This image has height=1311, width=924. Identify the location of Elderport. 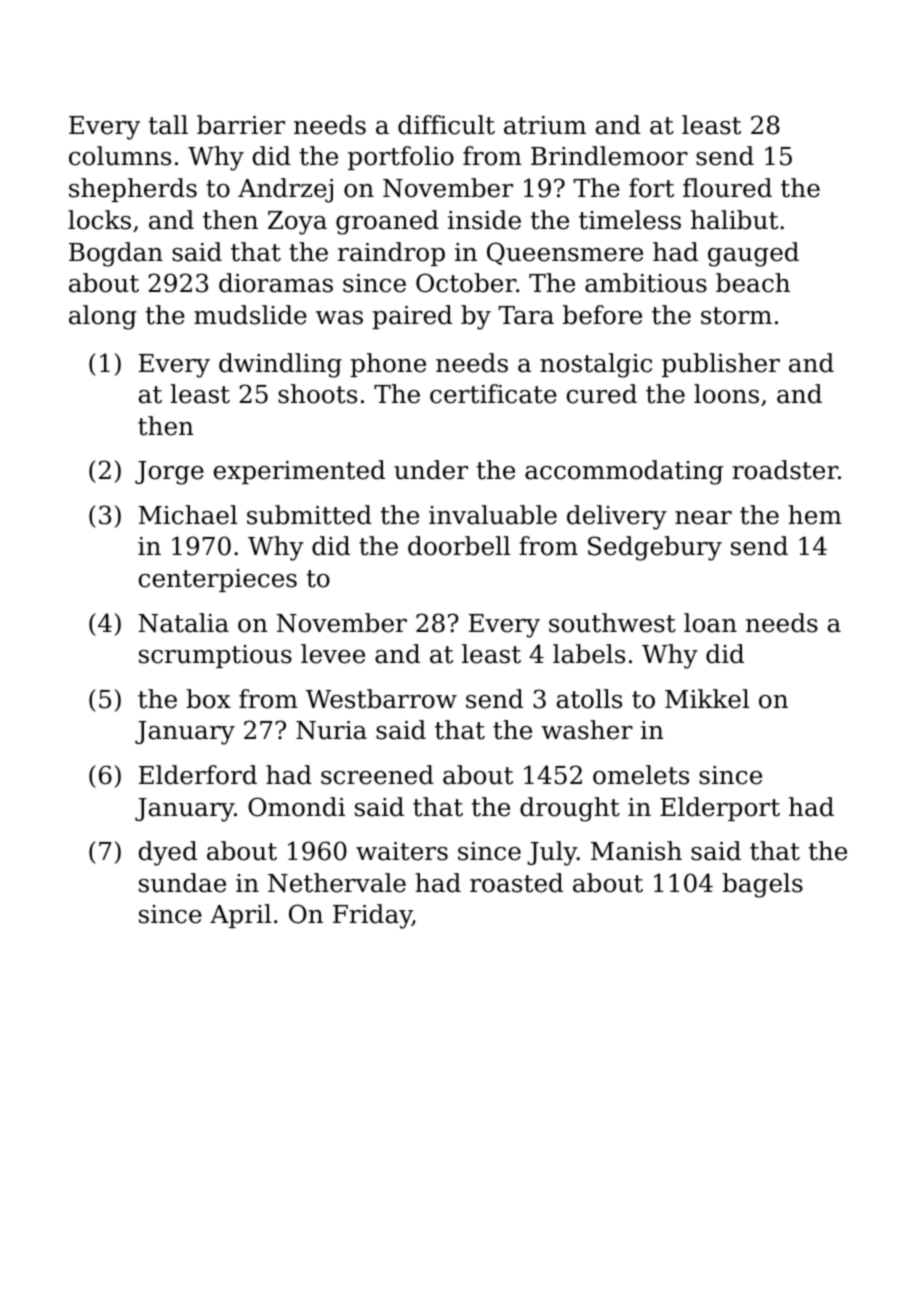
(720, 809).
